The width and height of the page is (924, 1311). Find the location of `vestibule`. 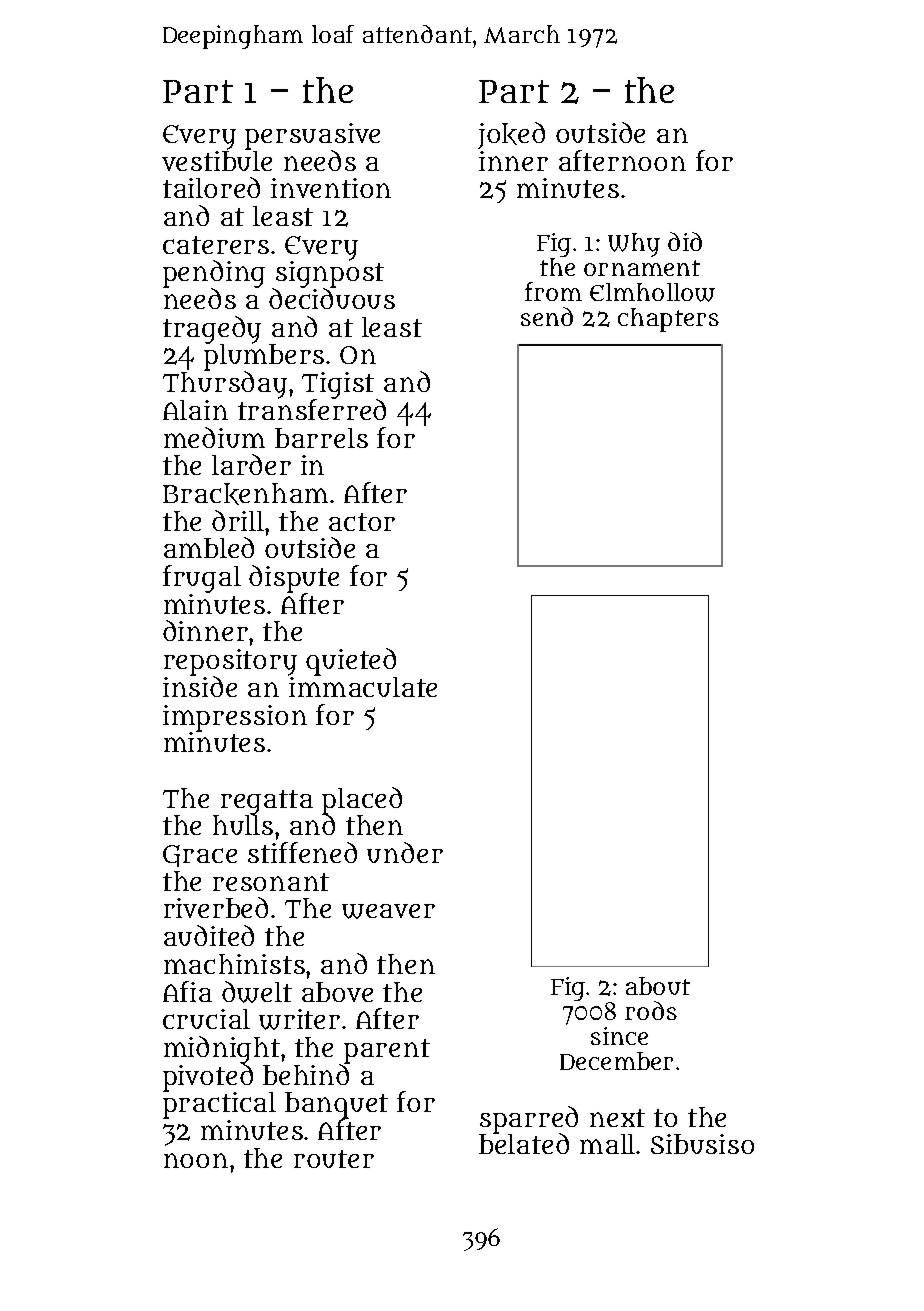

vestibule is located at coordinates (217, 161).
